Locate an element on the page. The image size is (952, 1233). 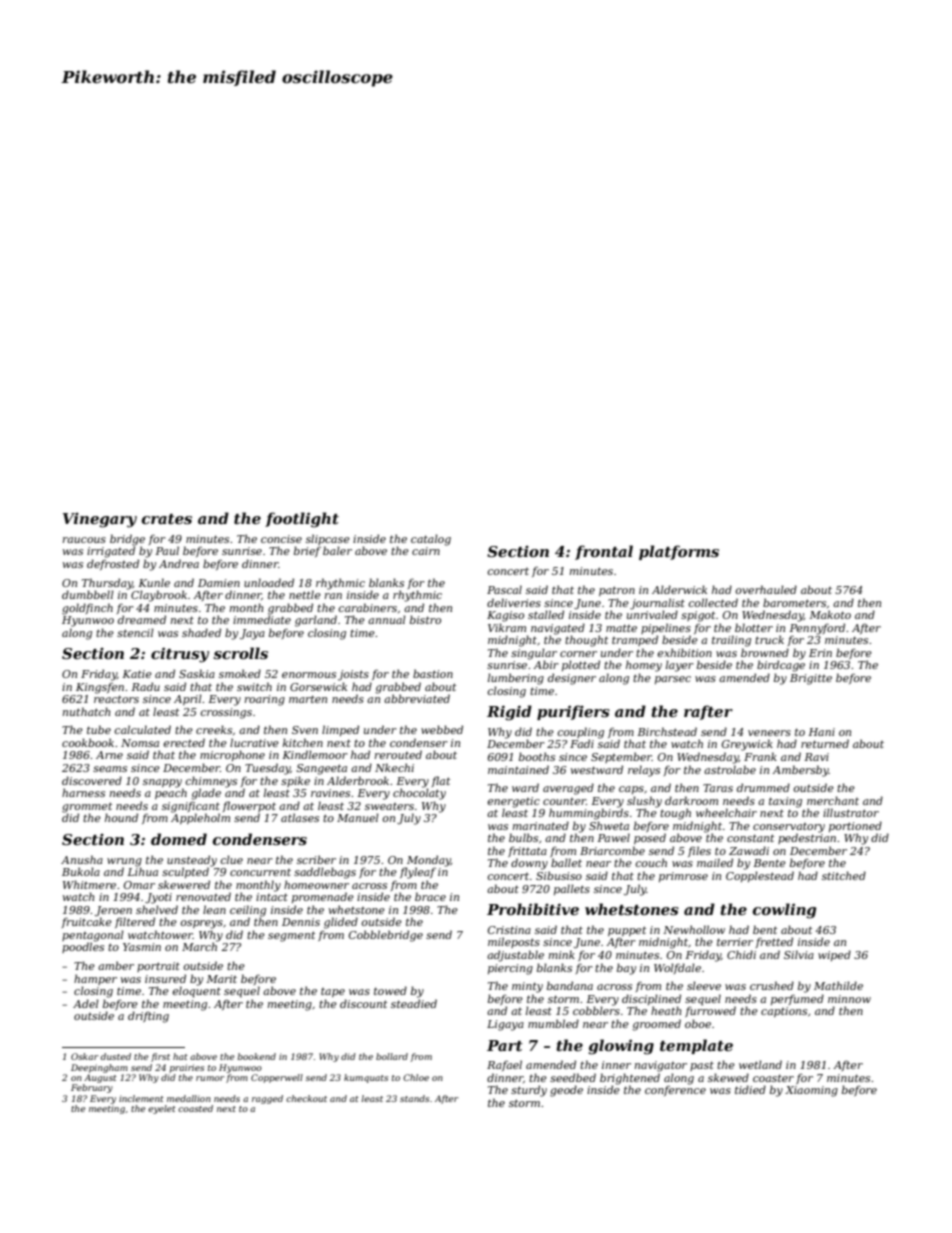
patron is located at coordinates (617, 591).
